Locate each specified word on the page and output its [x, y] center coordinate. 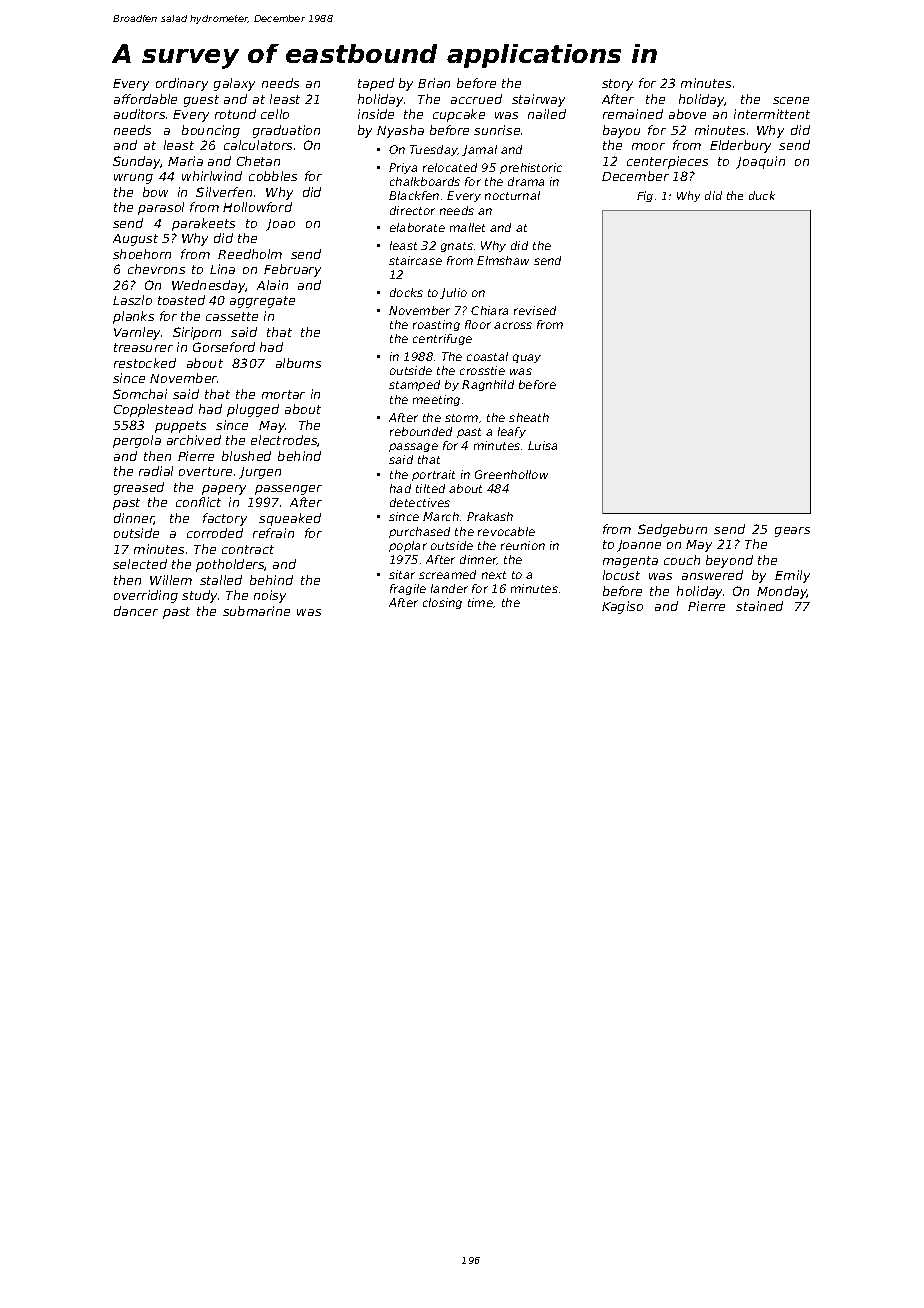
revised [535, 310]
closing [442, 603]
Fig [645, 196]
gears [792, 532]
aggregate [262, 302]
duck [762, 195]
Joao [280, 225]
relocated [450, 167]
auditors [139, 114]
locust [621, 575]
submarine [256, 611]
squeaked [290, 519]
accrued [476, 99]
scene [791, 100]
